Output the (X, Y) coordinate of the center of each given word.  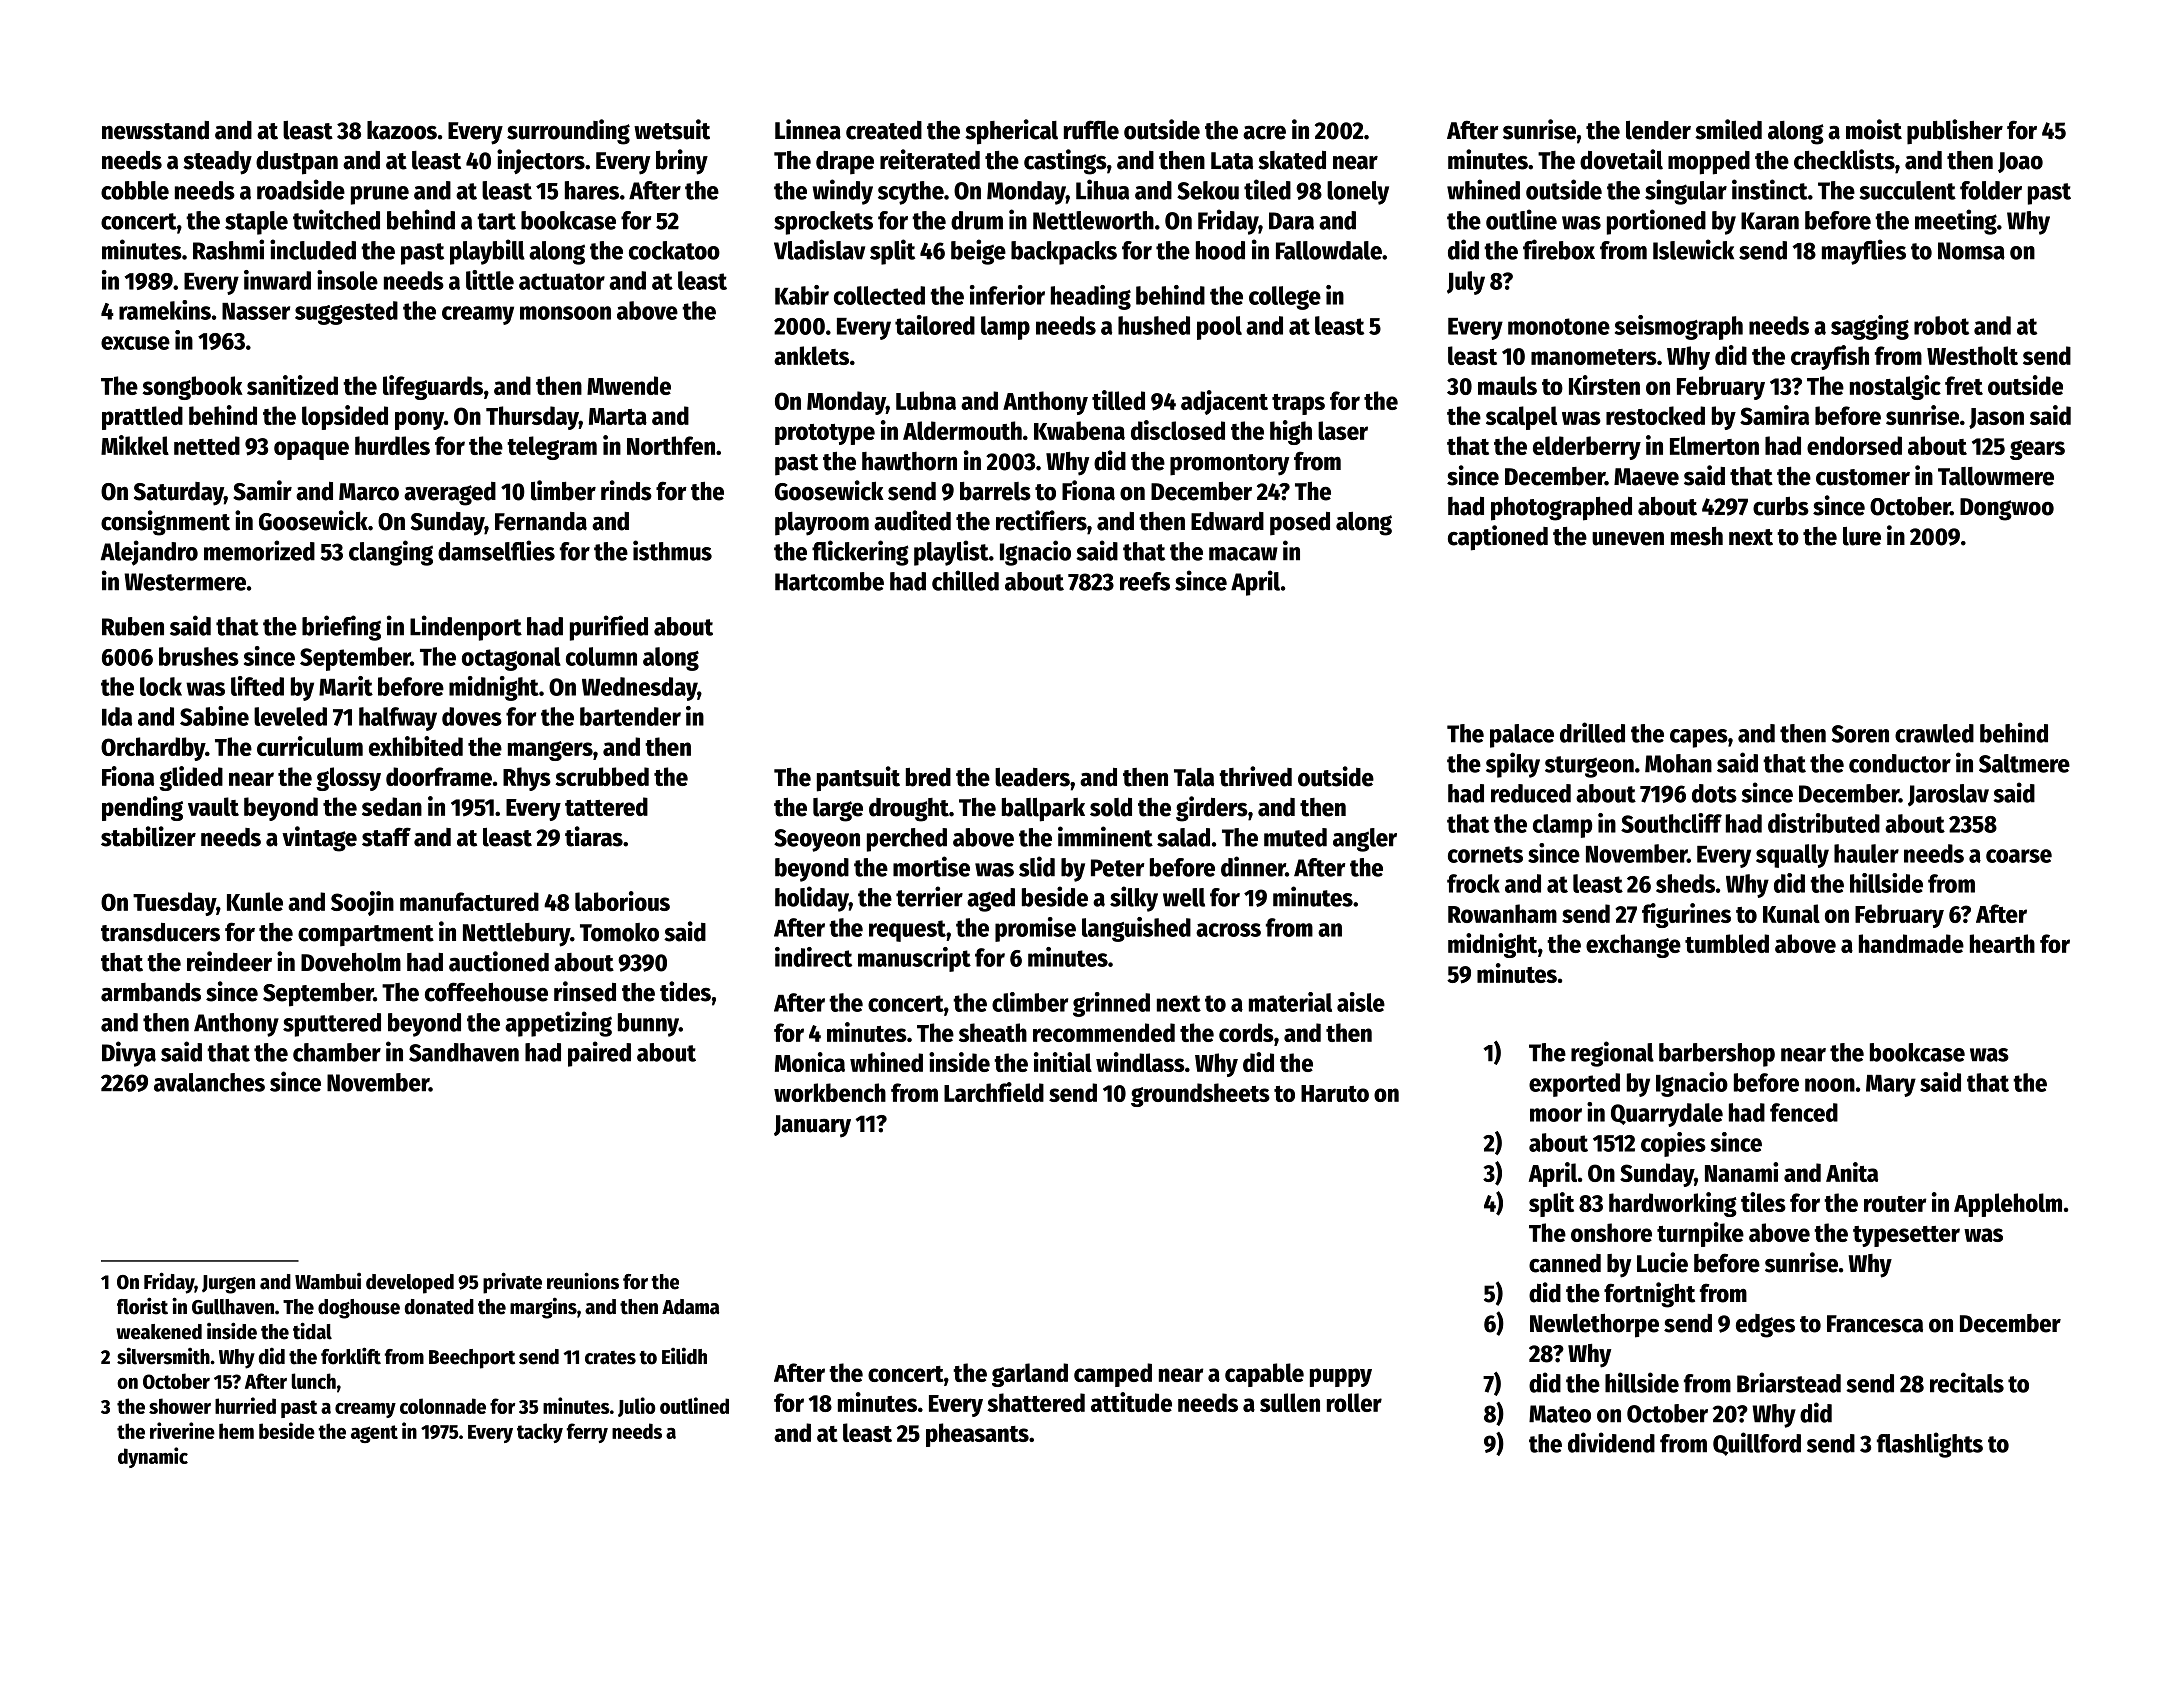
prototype (825, 434)
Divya (129, 1054)
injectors (541, 161)
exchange (1633, 946)
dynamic (153, 1457)
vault (213, 806)
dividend (1611, 1442)
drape (845, 163)
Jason (1996, 418)
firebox (1559, 249)
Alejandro (149, 553)
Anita (1852, 1172)
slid (1037, 866)
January (812, 1126)
